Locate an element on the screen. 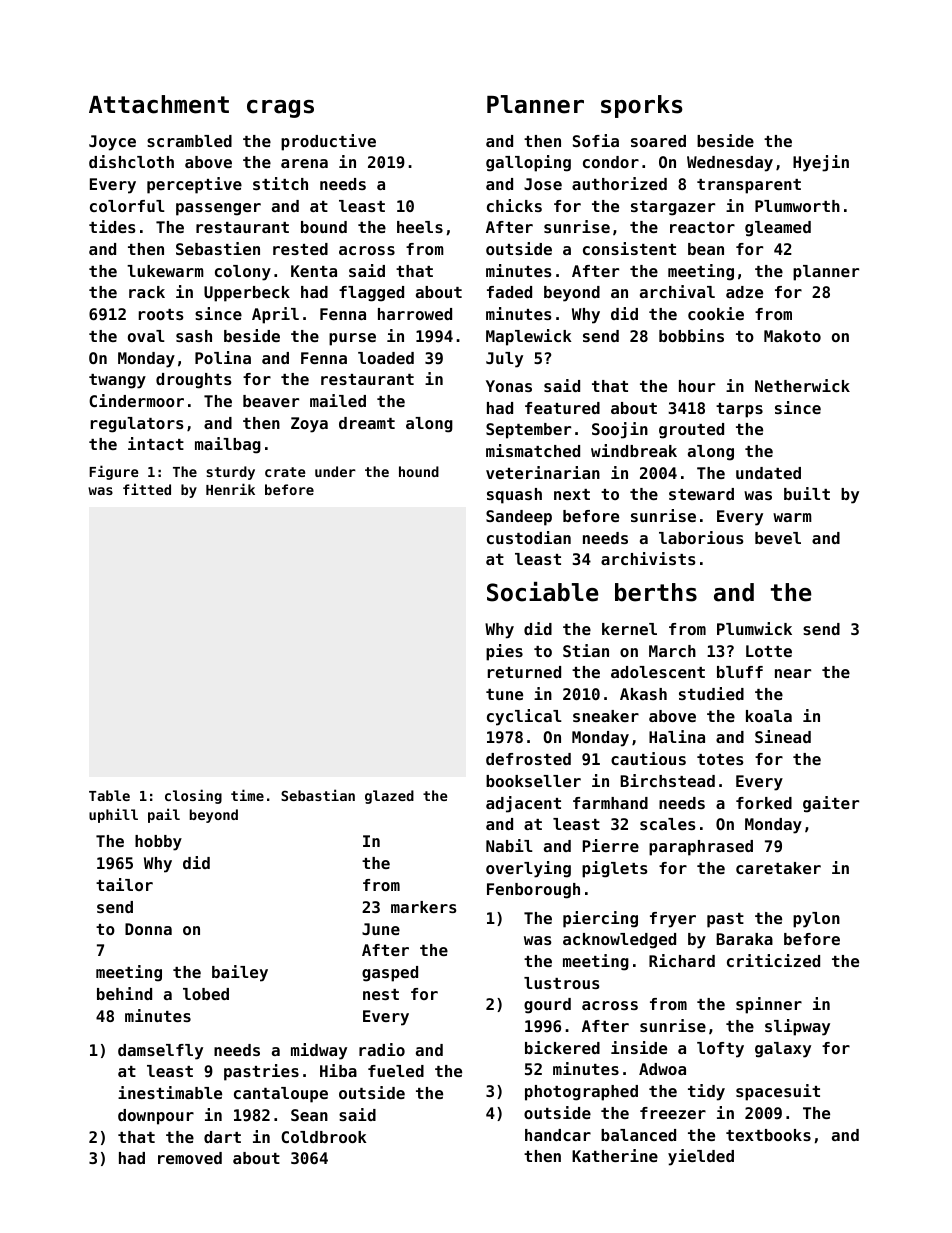 This screenshot has height=1233, width=952. Table is located at coordinates (109, 795).
